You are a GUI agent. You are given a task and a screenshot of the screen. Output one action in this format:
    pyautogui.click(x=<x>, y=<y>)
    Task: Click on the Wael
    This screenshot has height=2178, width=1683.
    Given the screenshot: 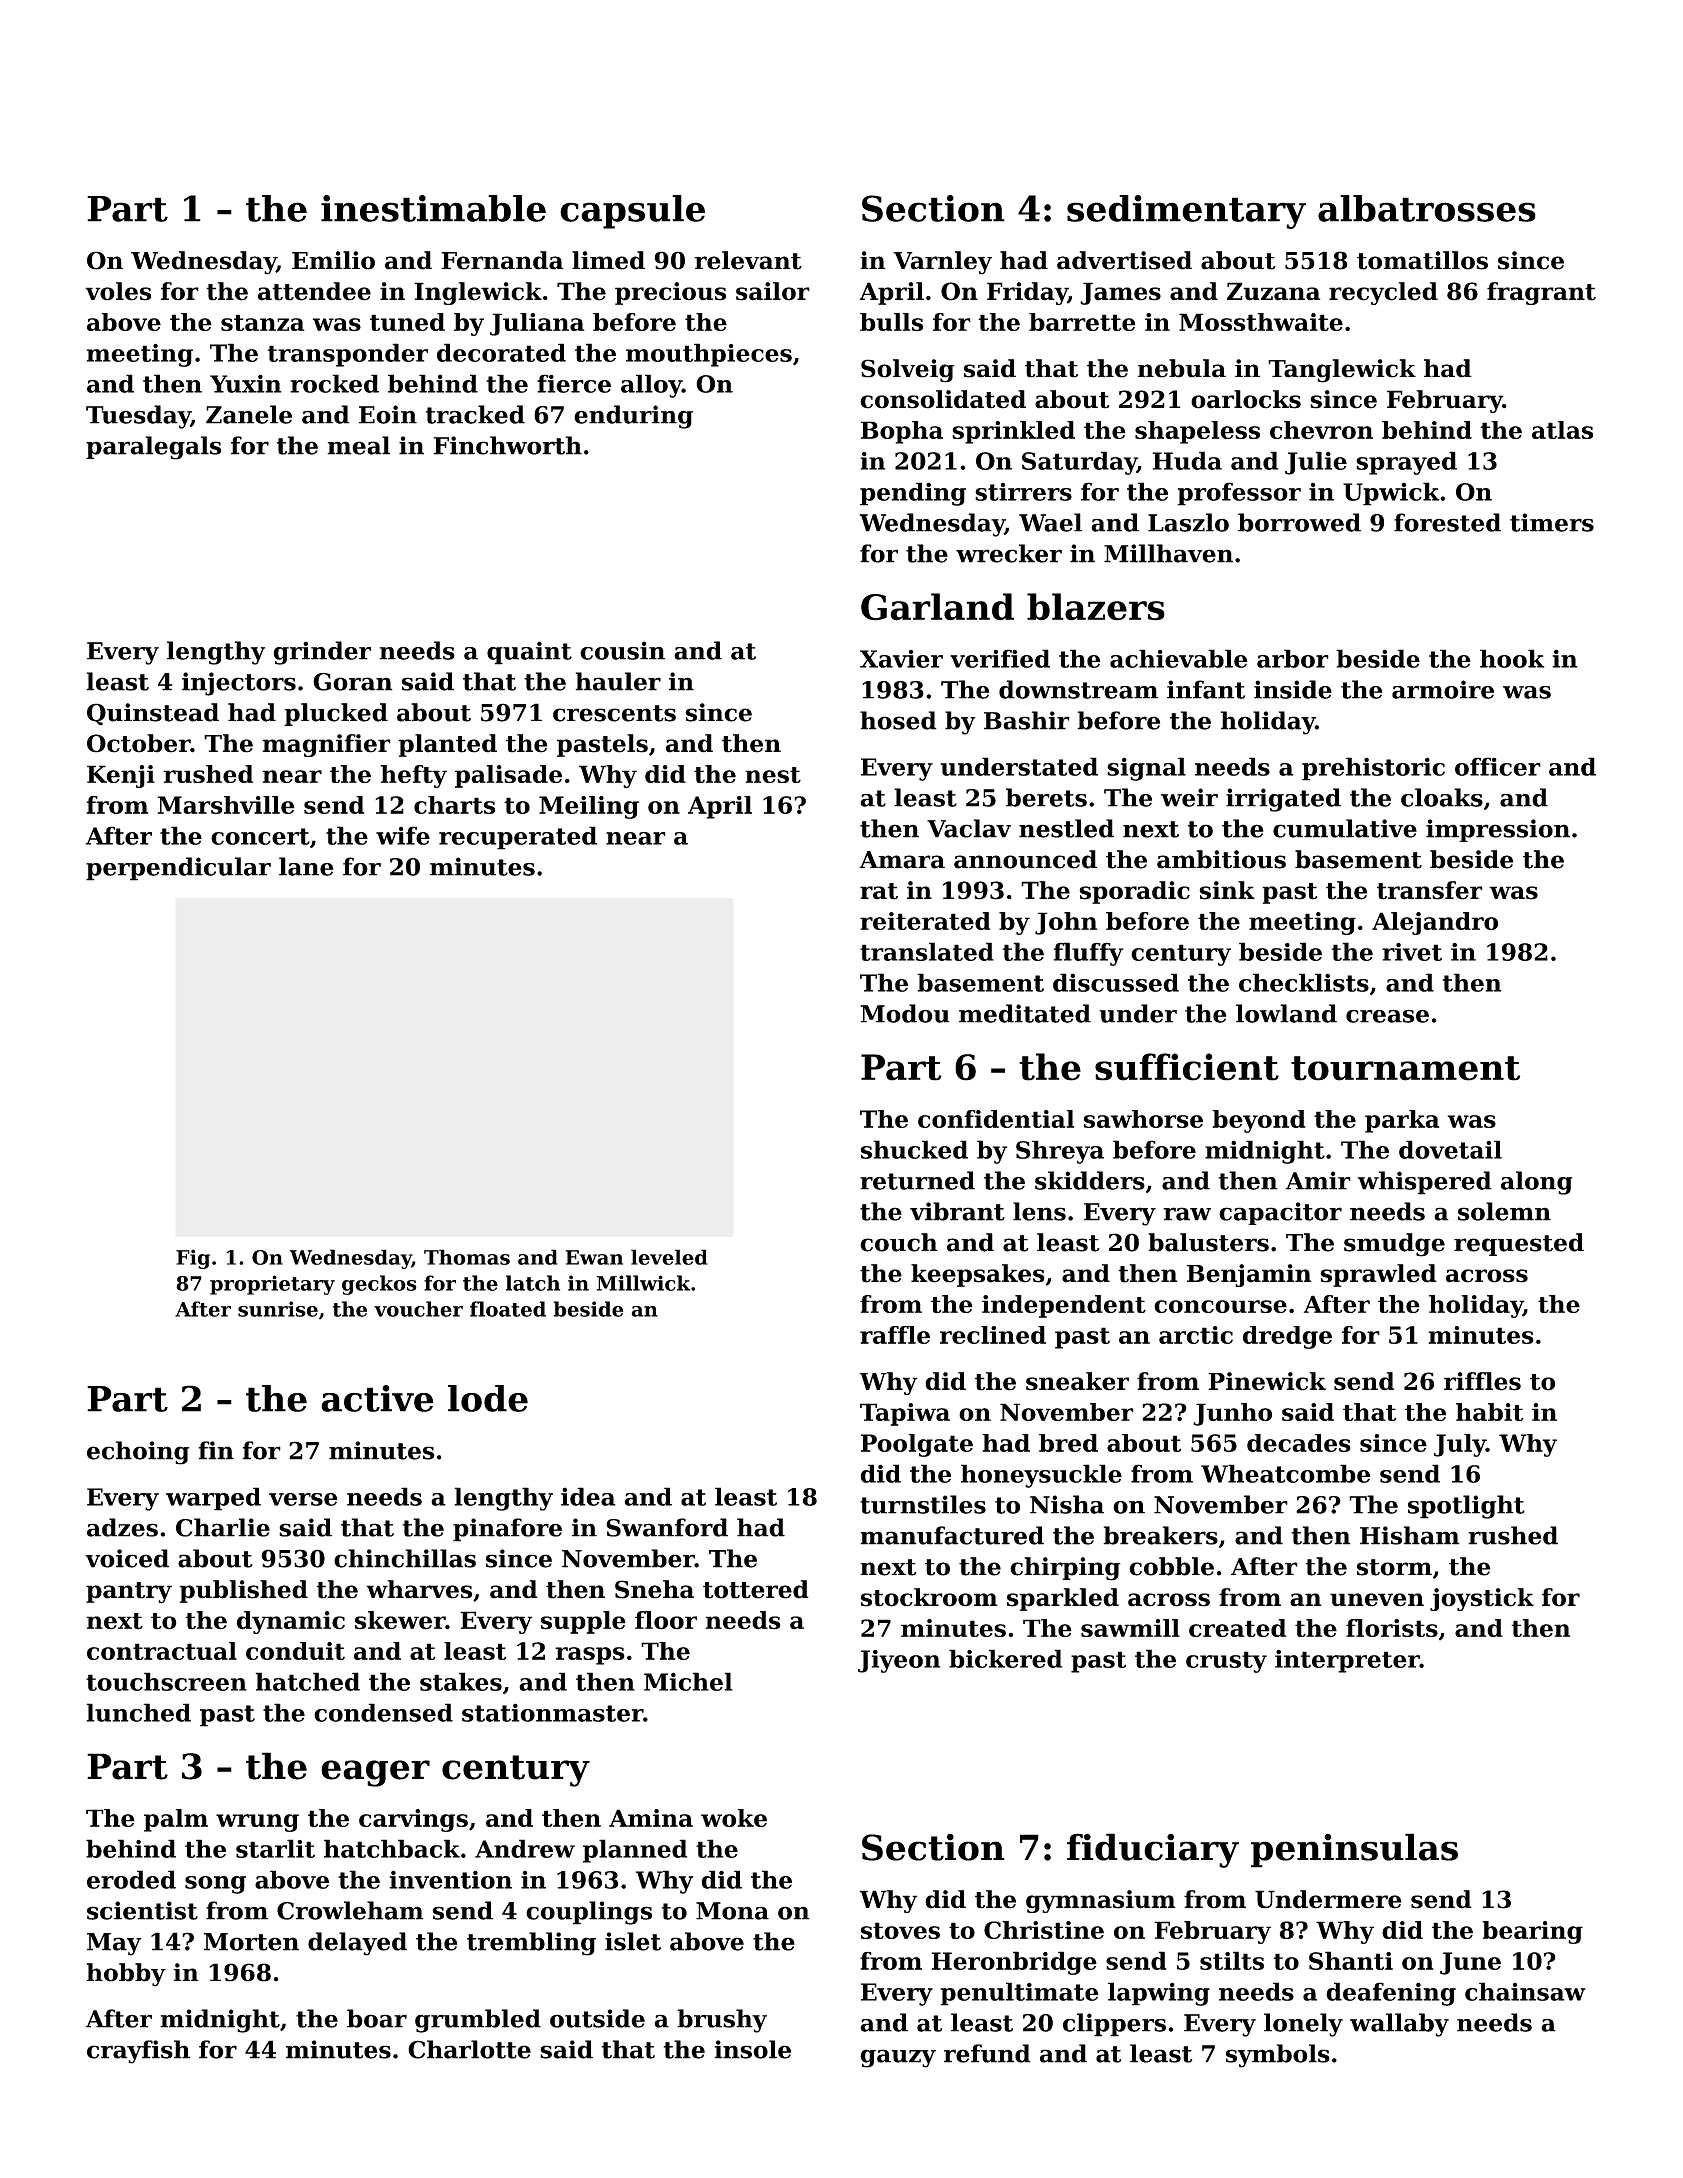 What is the action you would take?
    pyautogui.click(x=1050, y=522)
